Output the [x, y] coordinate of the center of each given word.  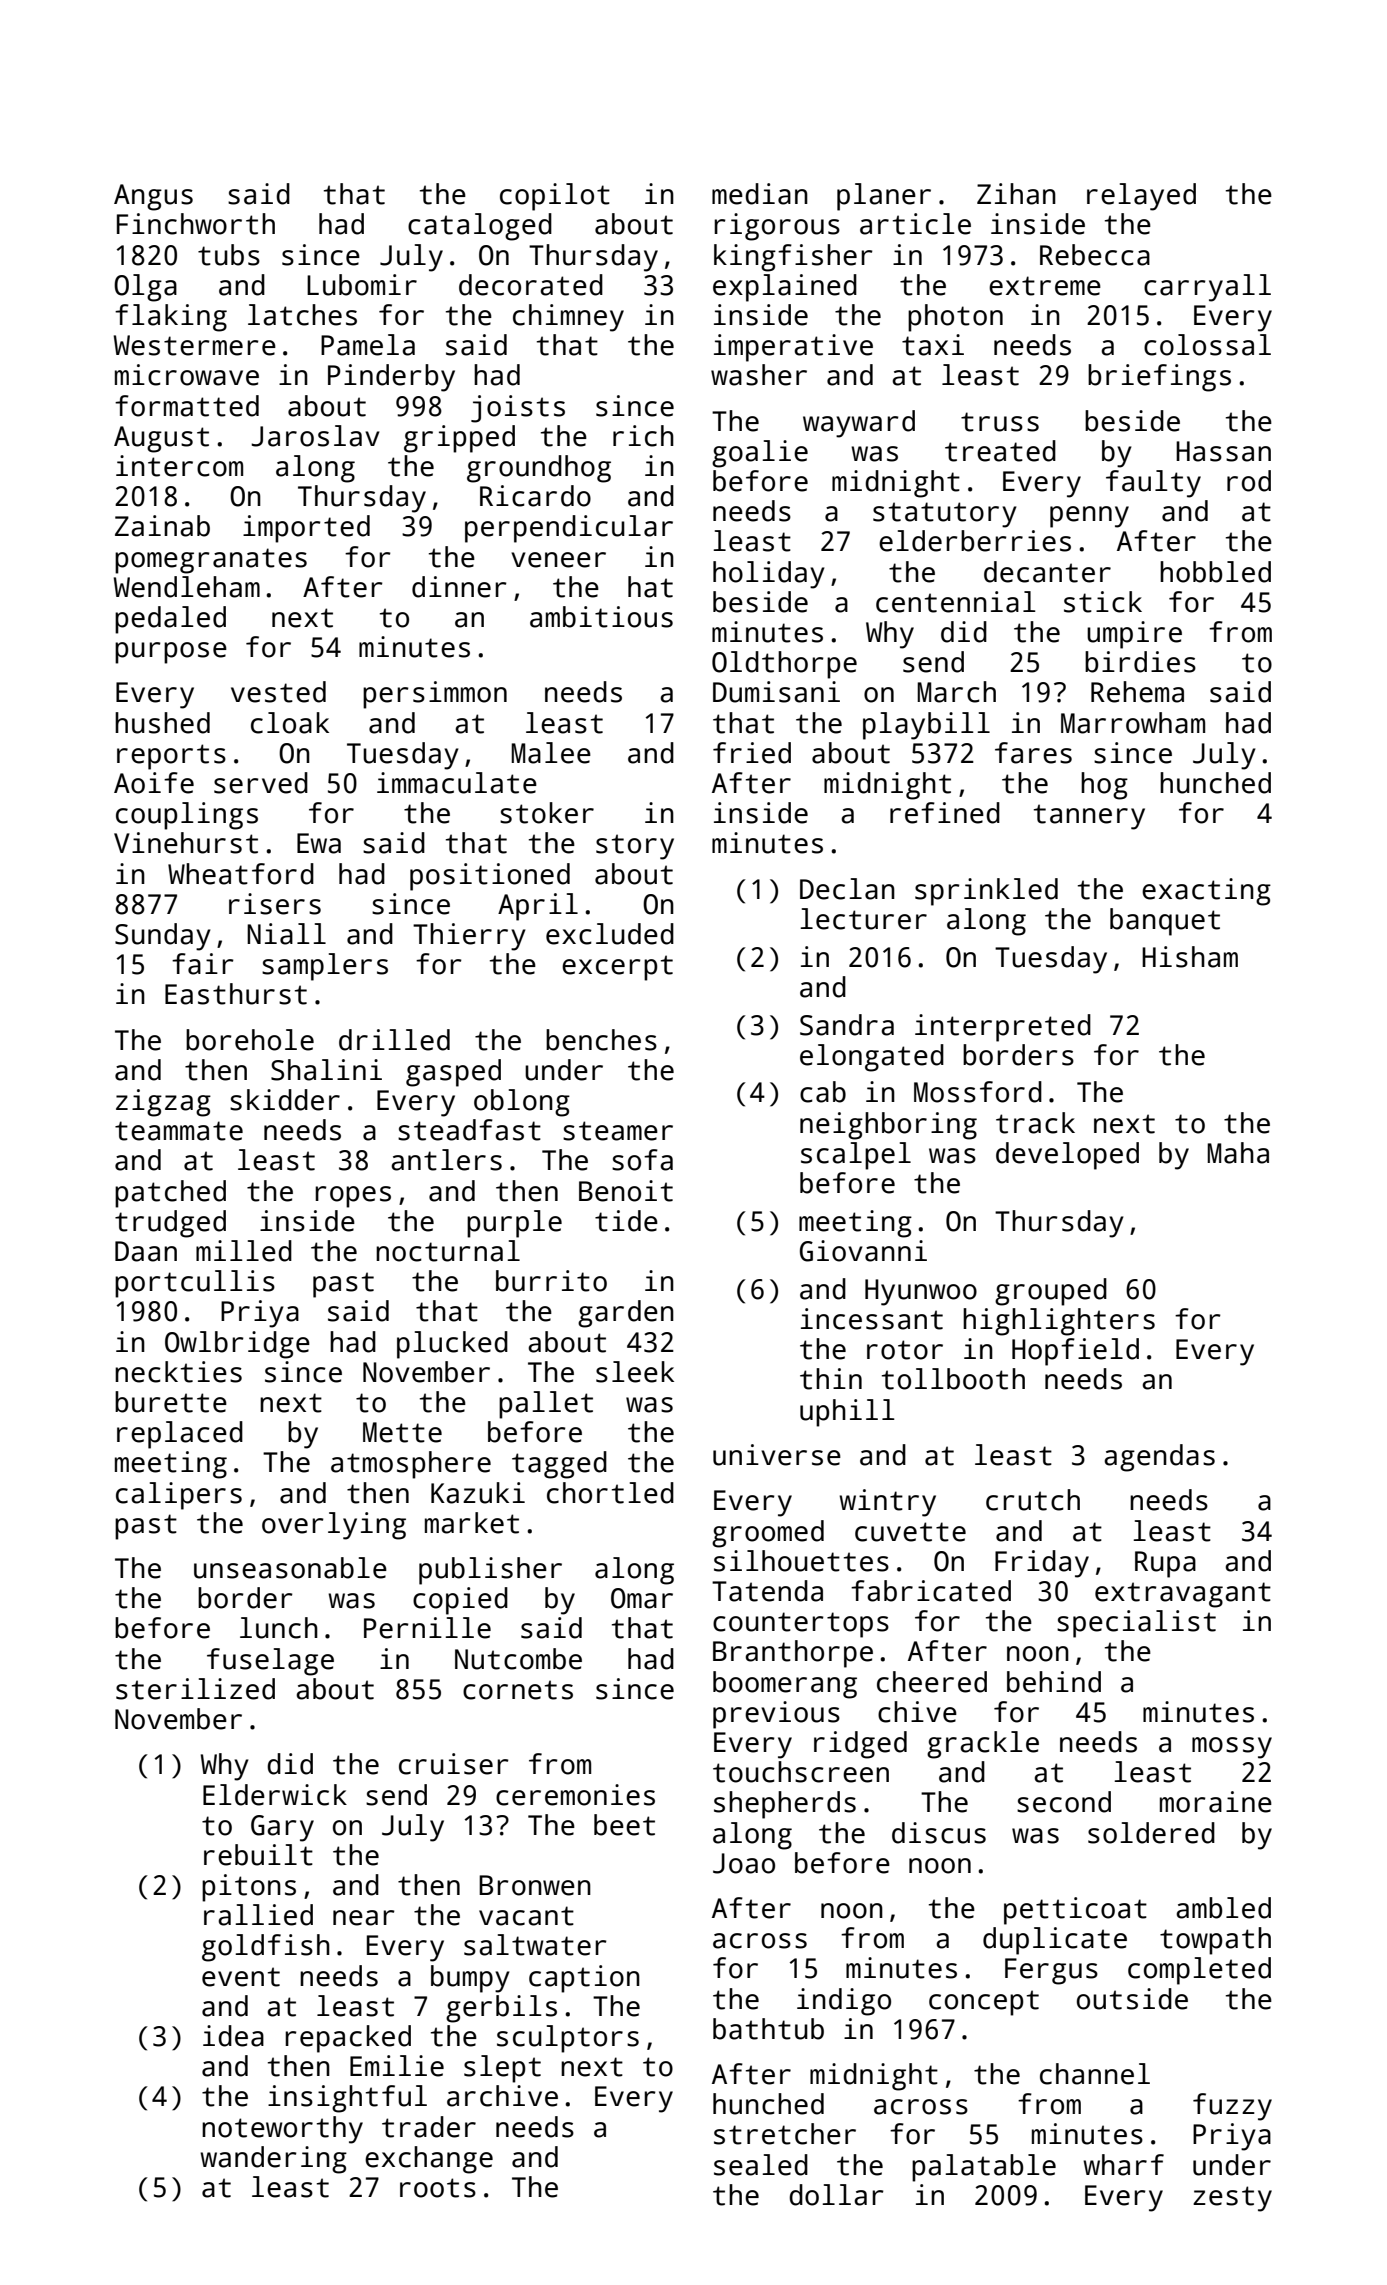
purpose [171, 653]
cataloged [480, 227]
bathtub [768, 2029]
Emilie [397, 2066]
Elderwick [275, 1795]
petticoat [1075, 1911]
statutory [945, 515]
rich [643, 436]
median [760, 194]
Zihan [1016, 194]
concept [984, 2003]
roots [438, 2188]
